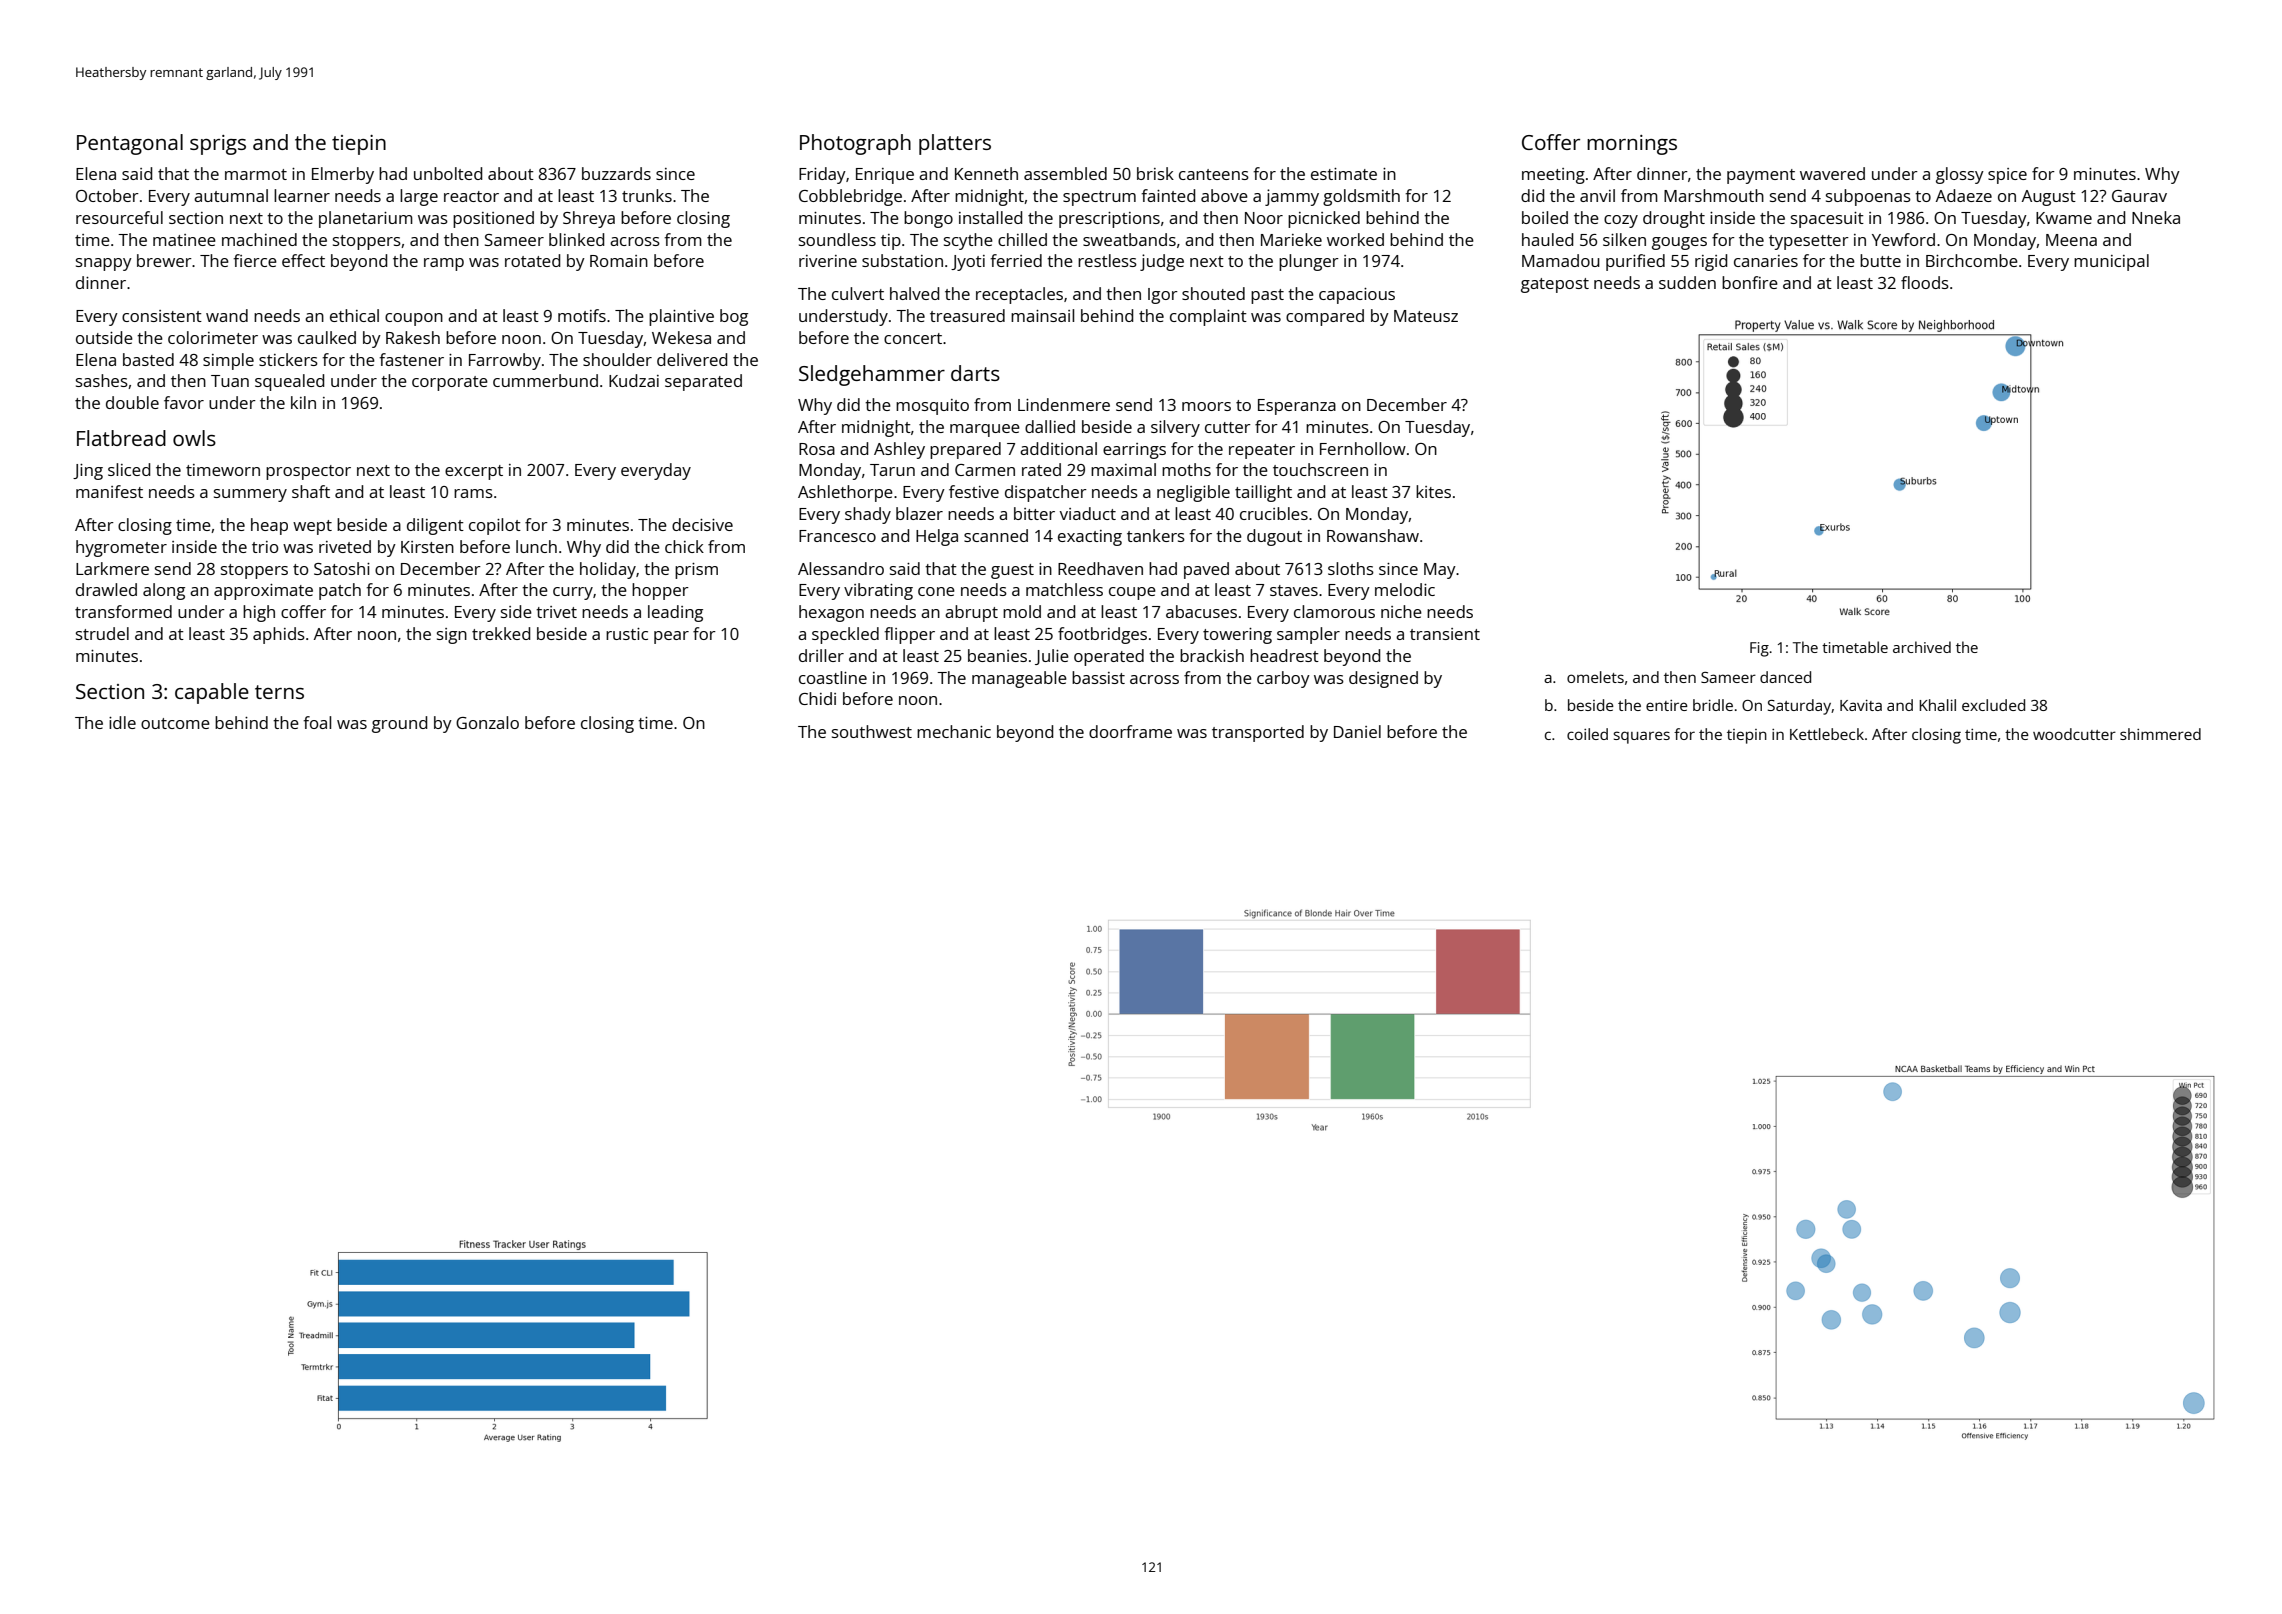 The height and width of the page is (1614, 2282). I want to click on mornings, so click(1632, 145).
